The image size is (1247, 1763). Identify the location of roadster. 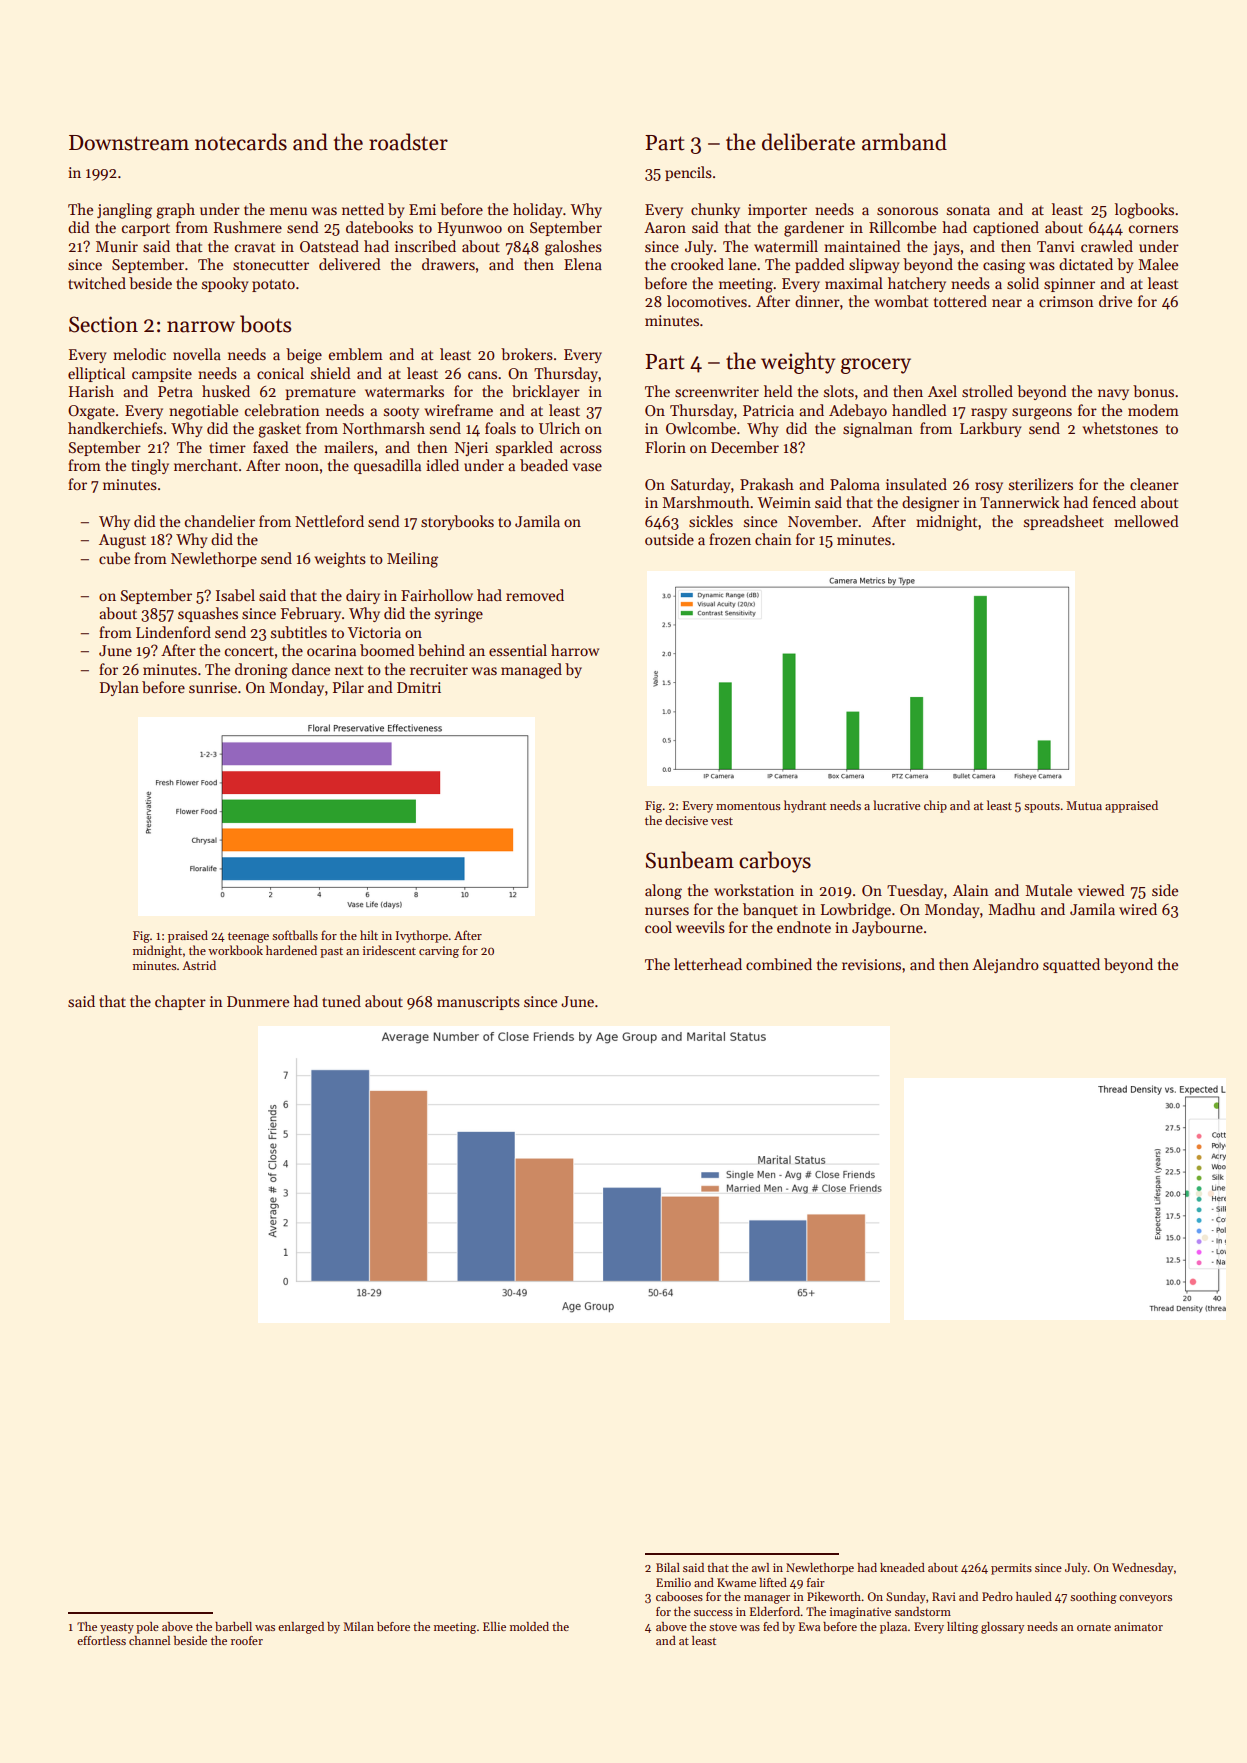
(408, 142).
